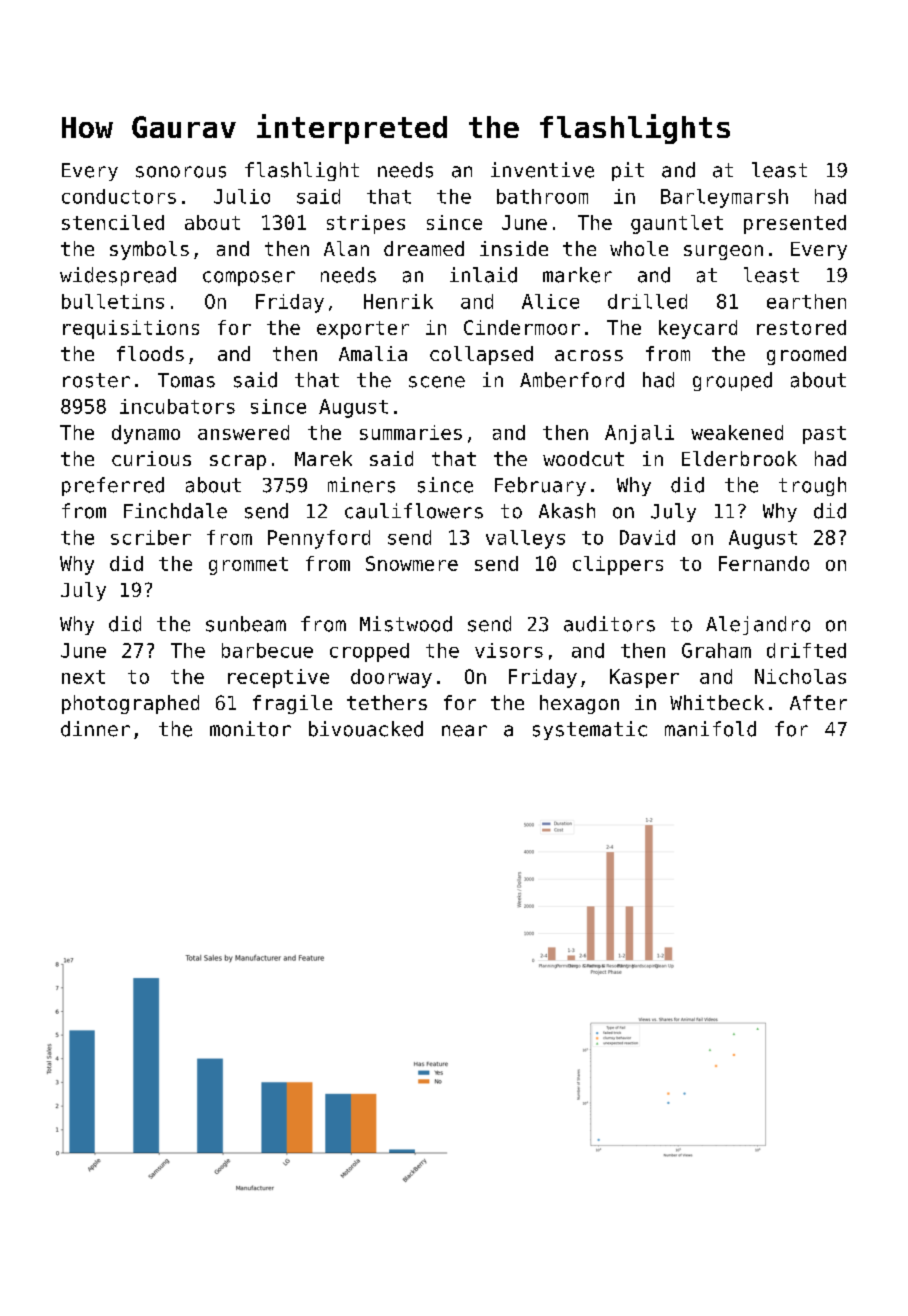  What do you see at coordinates (437, 382) in the document?
I see `scene` at bounding box center [437, 382].
